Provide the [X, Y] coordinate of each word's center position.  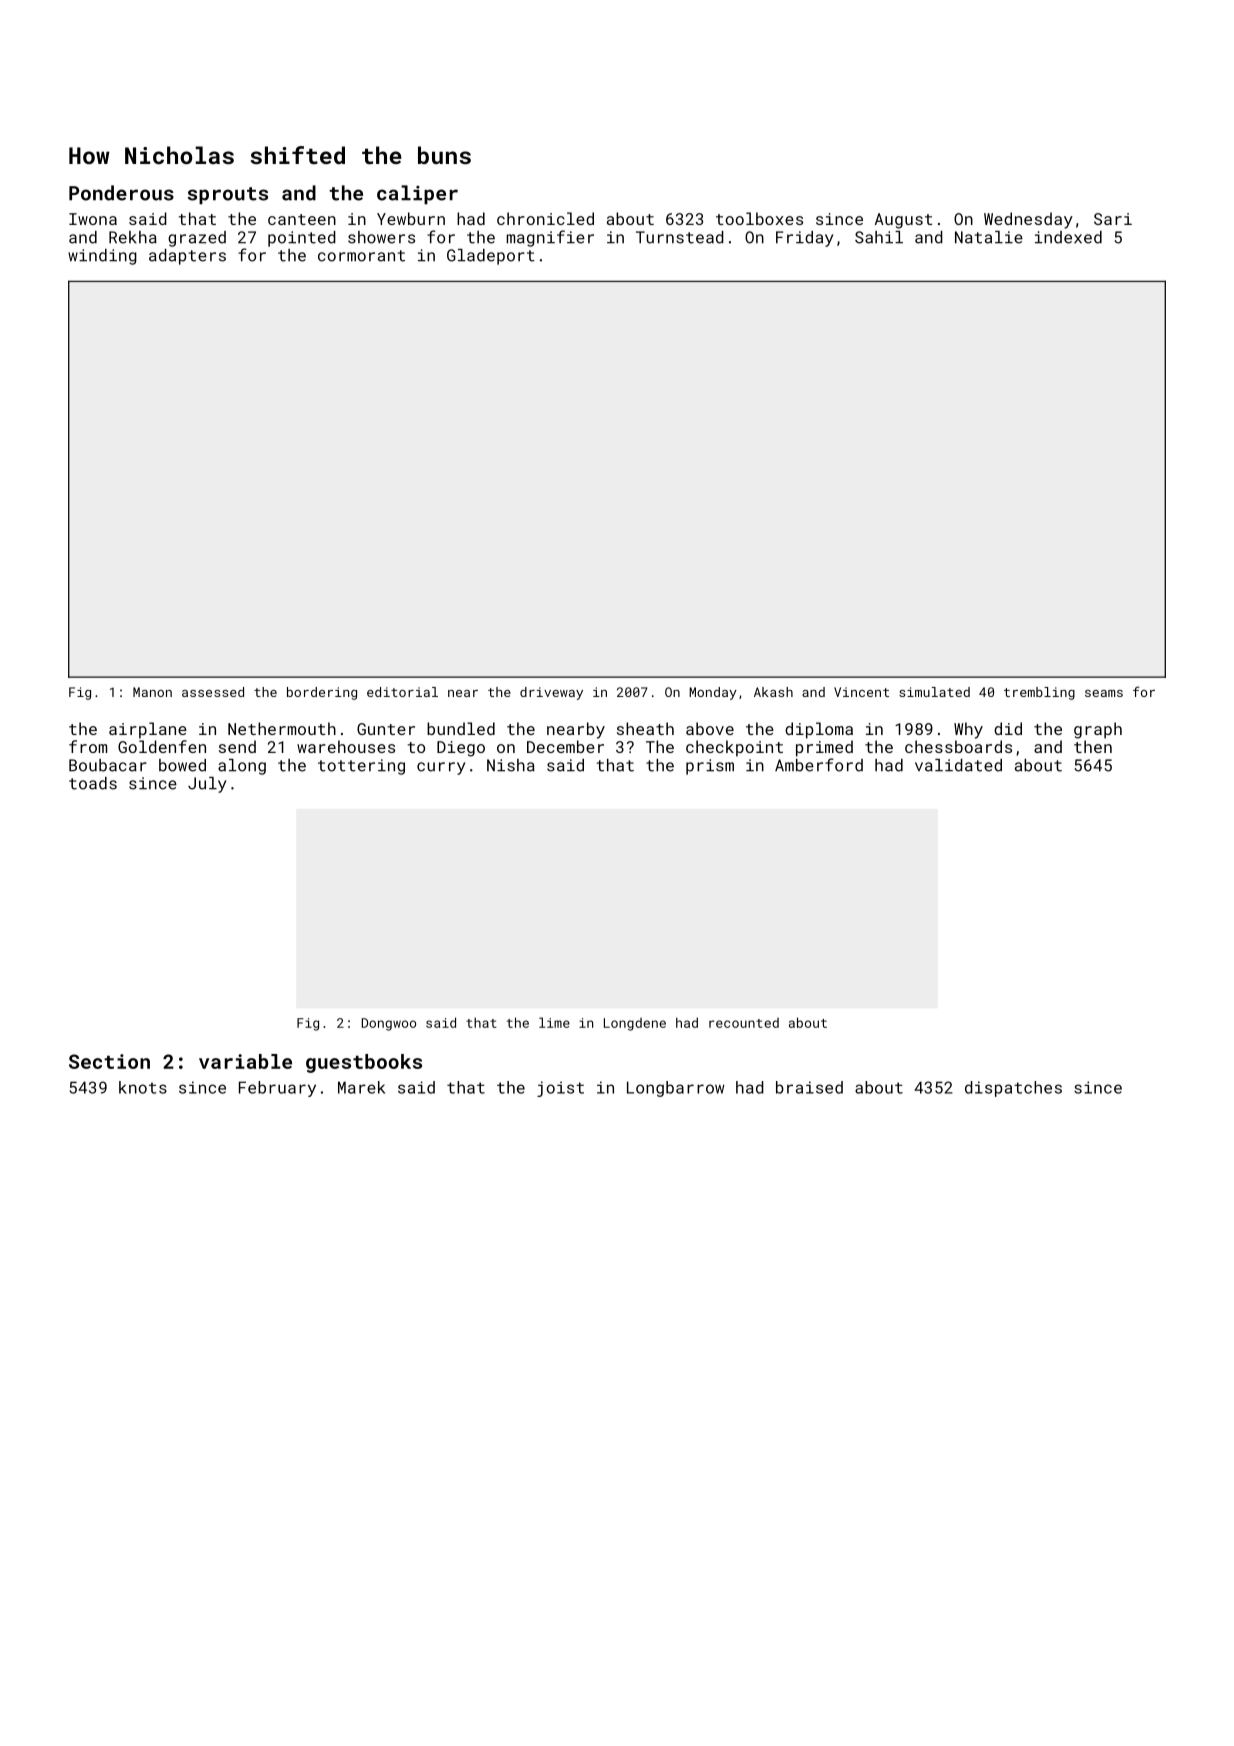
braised [809, 1087]
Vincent [861, 692]
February [277, 1089]
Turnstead [680, 237]
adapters [187, 257]
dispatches [1013, 1089]
